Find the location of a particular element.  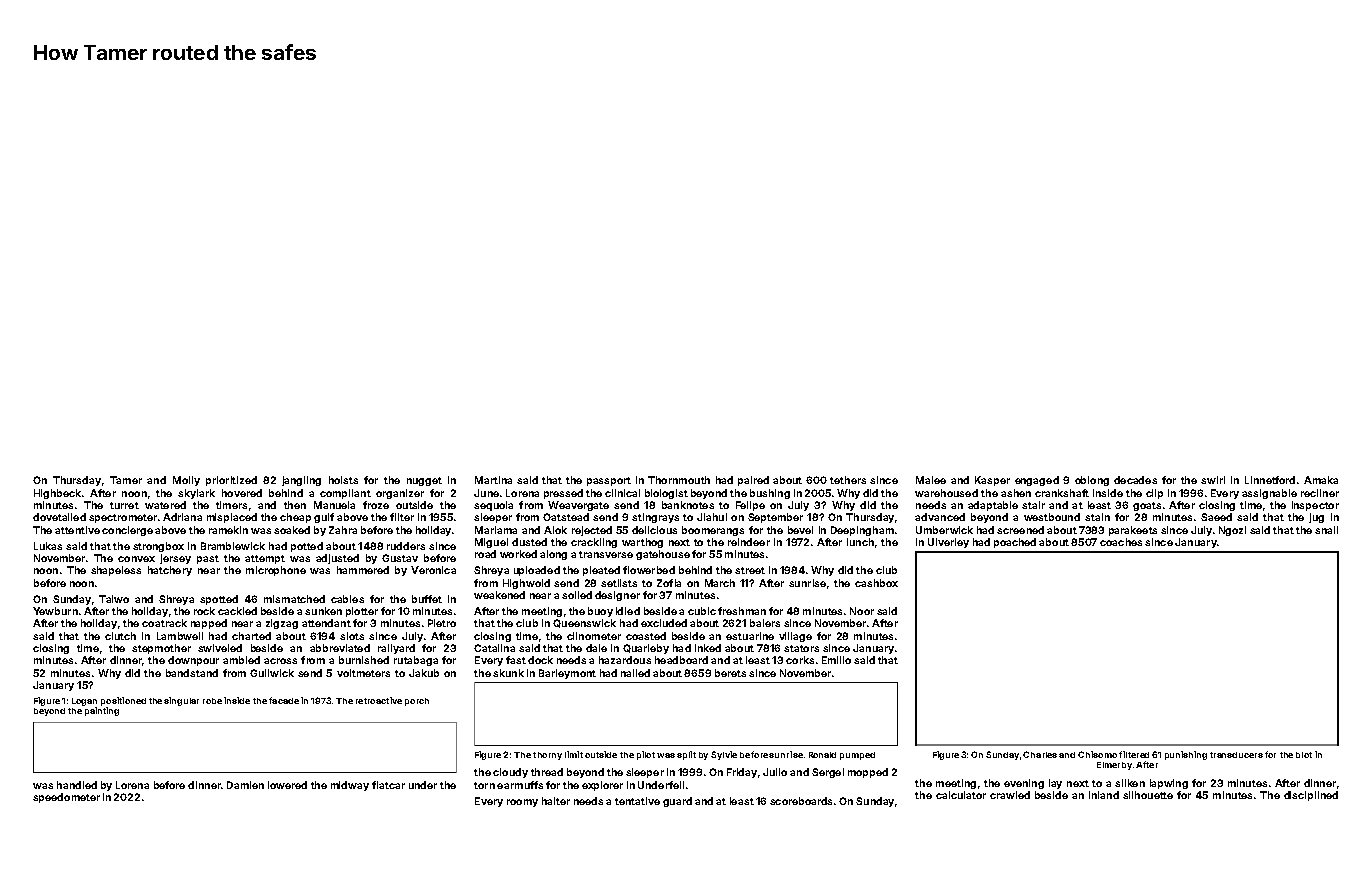

village is located at coordinates (795, 637).
